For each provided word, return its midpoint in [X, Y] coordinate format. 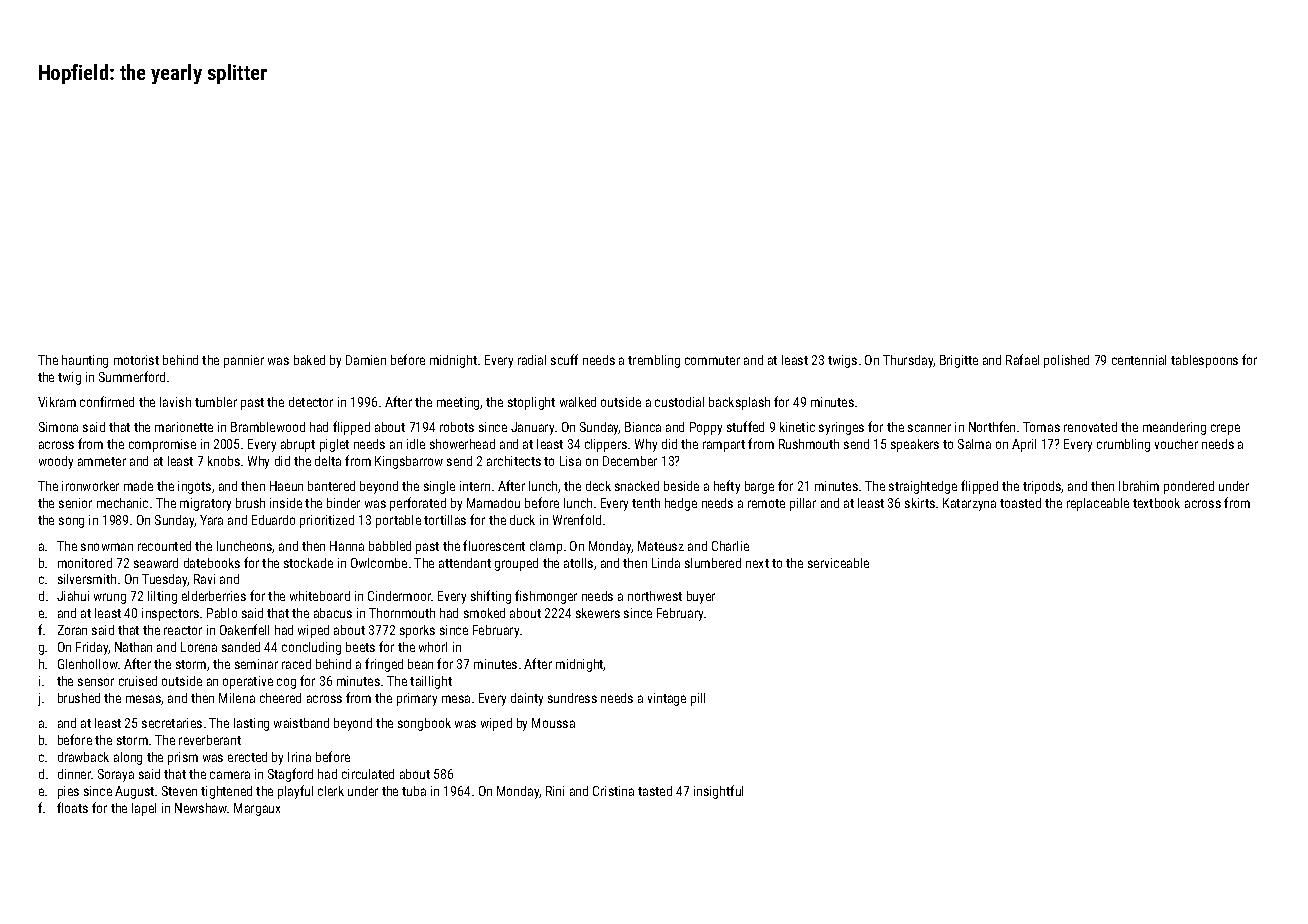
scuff [564, 359]
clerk [331, 791]
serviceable [838, 563]
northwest [655, 596]
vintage [667, 699]
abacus [333, 613]
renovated [1090, 427]
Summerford [132, 376]
